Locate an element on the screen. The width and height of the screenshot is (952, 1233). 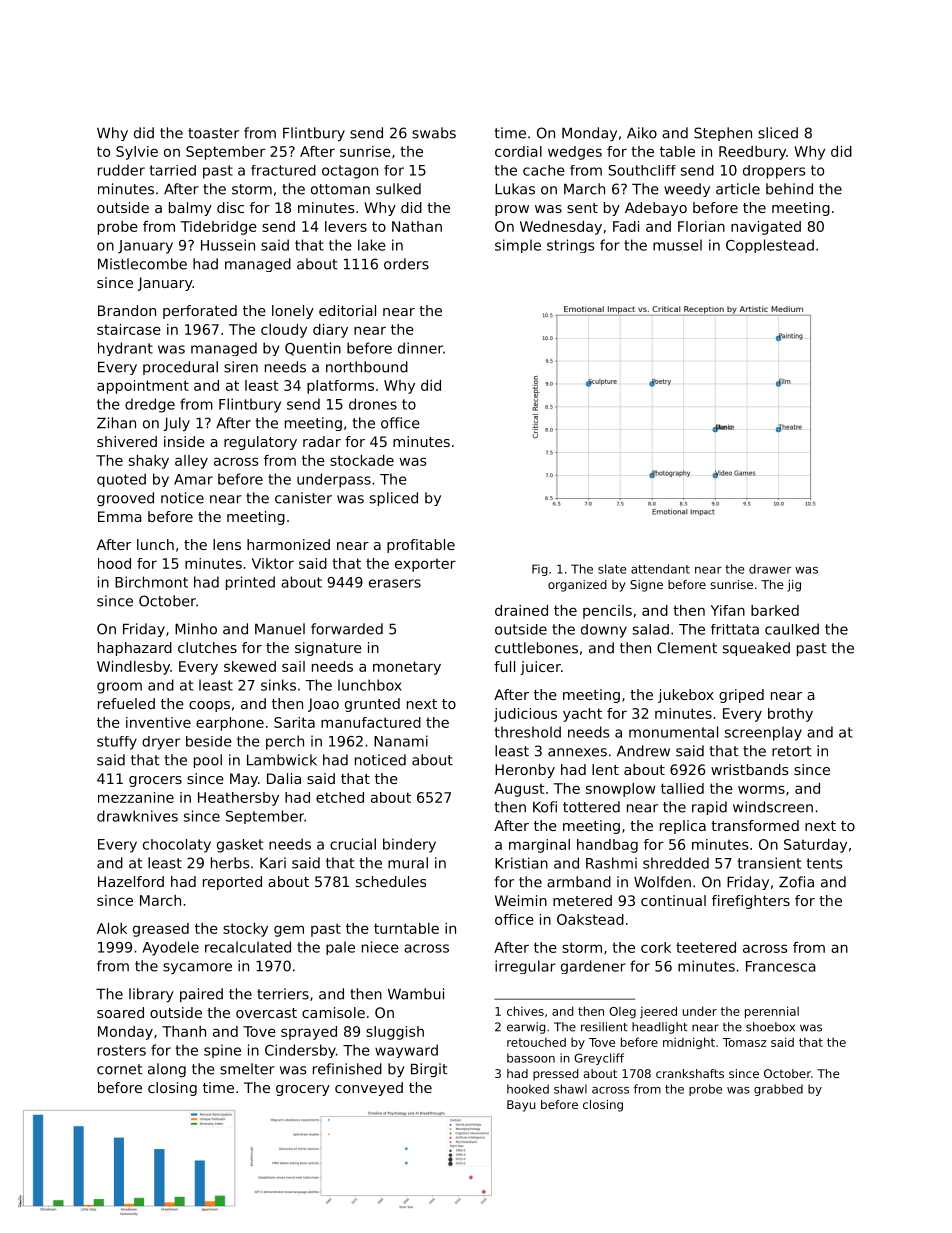
hood is located at coordinates (114, 563).
